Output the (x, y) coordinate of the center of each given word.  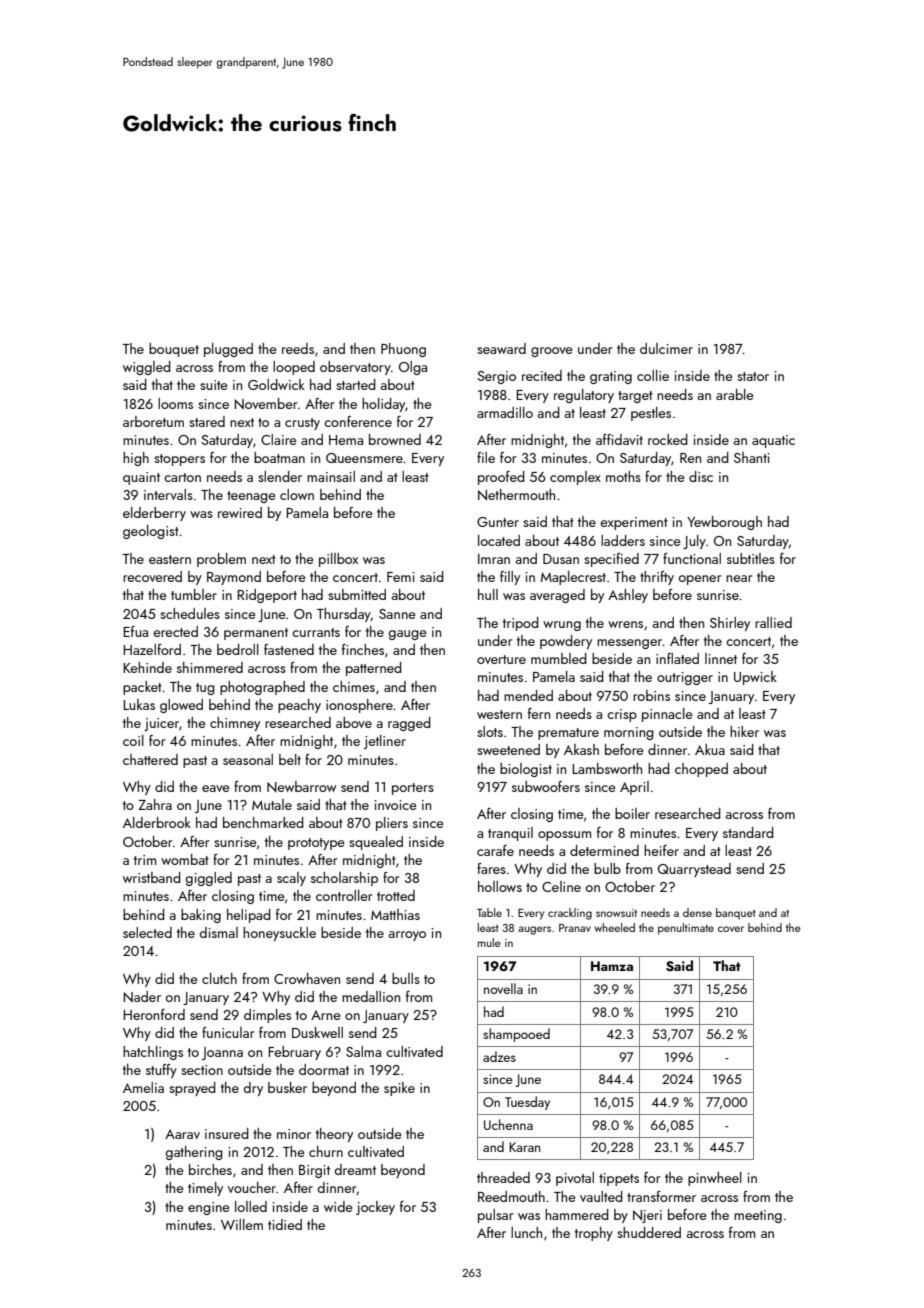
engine (209, 1208)
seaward (501, 348)
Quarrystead (694, 870)
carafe (495, 850)
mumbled (559, 658)
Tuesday (527, 1103)
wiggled (147, 368)
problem (221, 560)
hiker (744, 731)
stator (753, 376)
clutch (219, 978)
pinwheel (715, 1179)
